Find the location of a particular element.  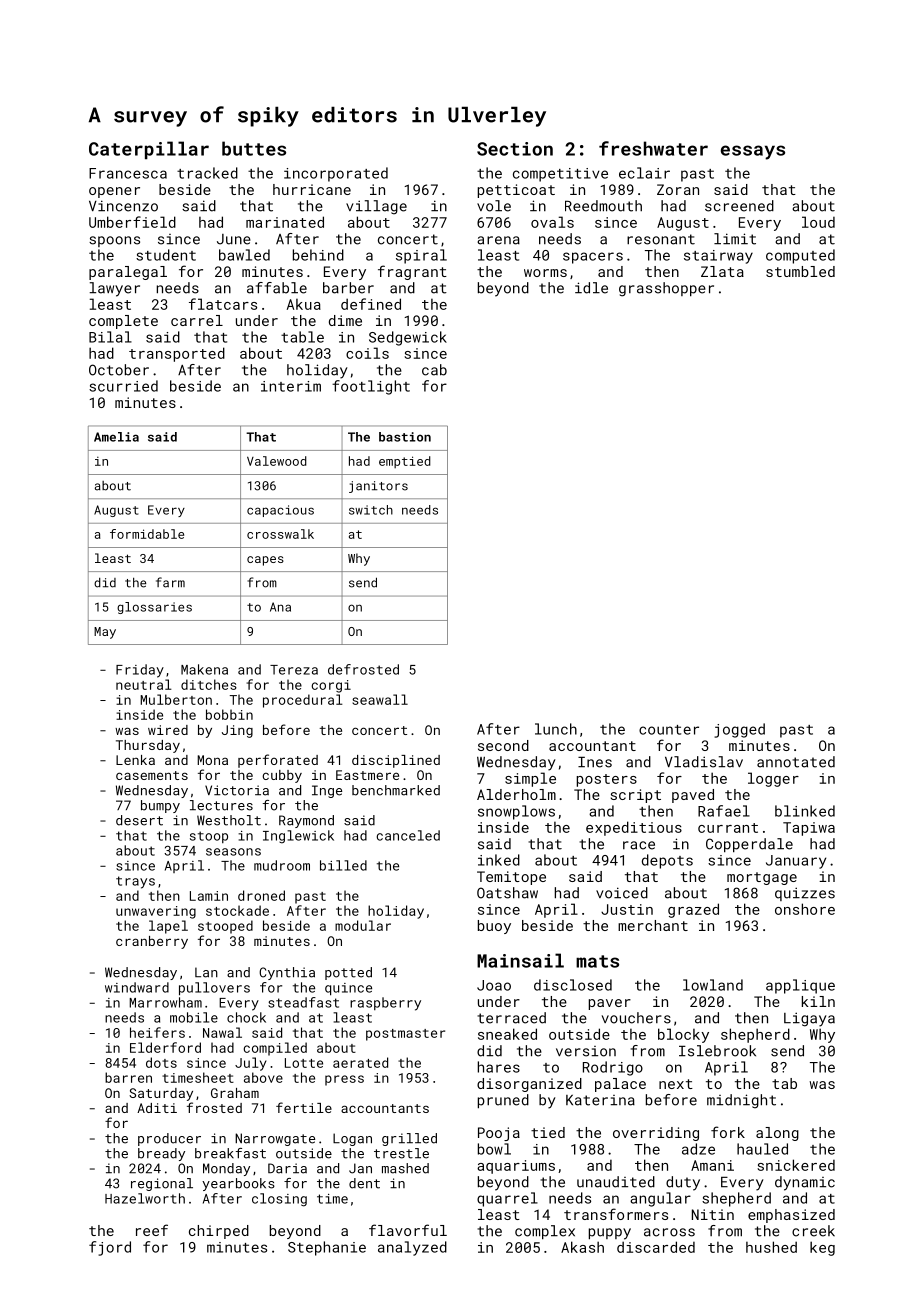

Caterpillar is located at coordinates (149, 150).
